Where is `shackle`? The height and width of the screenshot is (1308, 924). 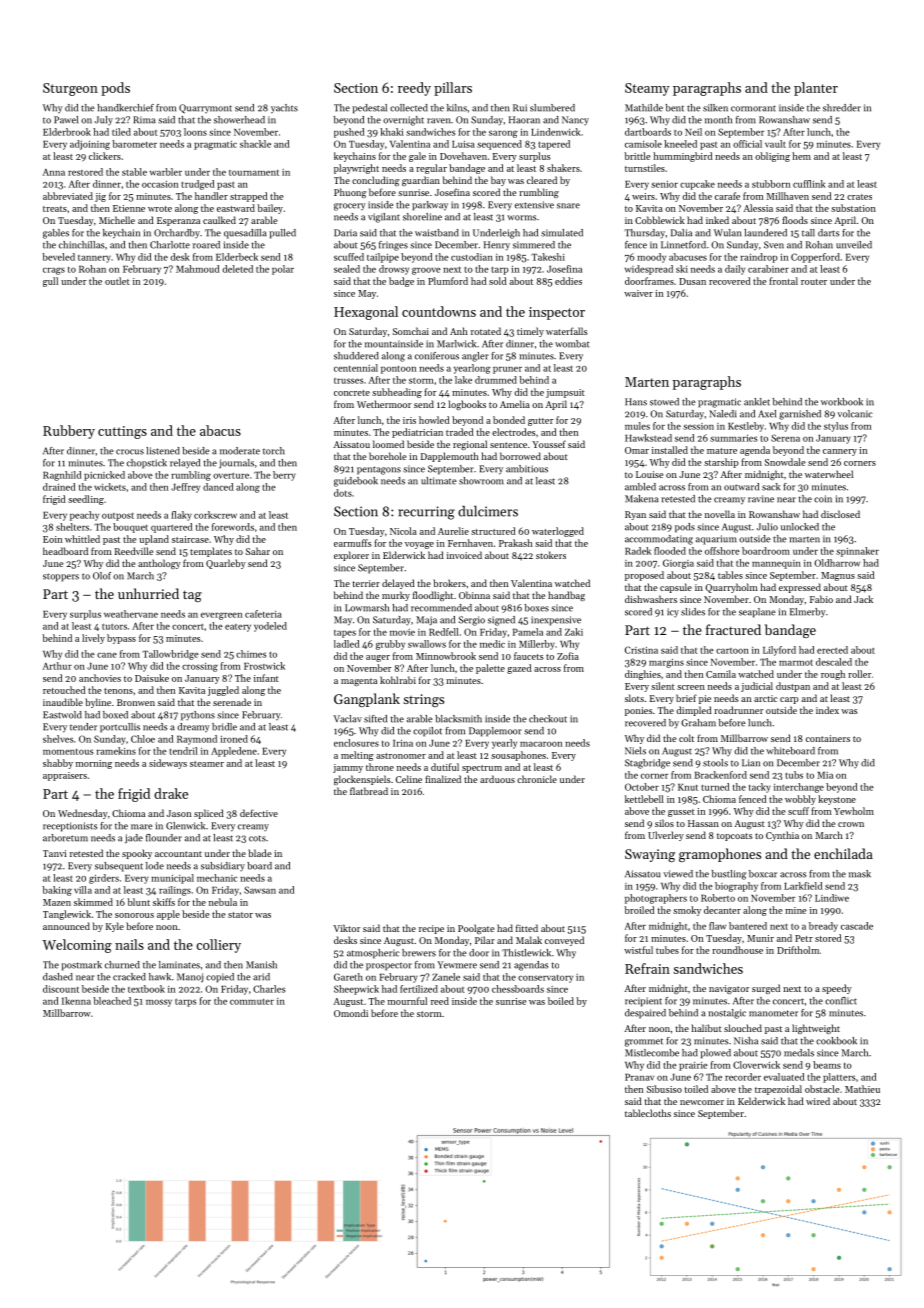
shackle is located at coordinates (255, 144).
